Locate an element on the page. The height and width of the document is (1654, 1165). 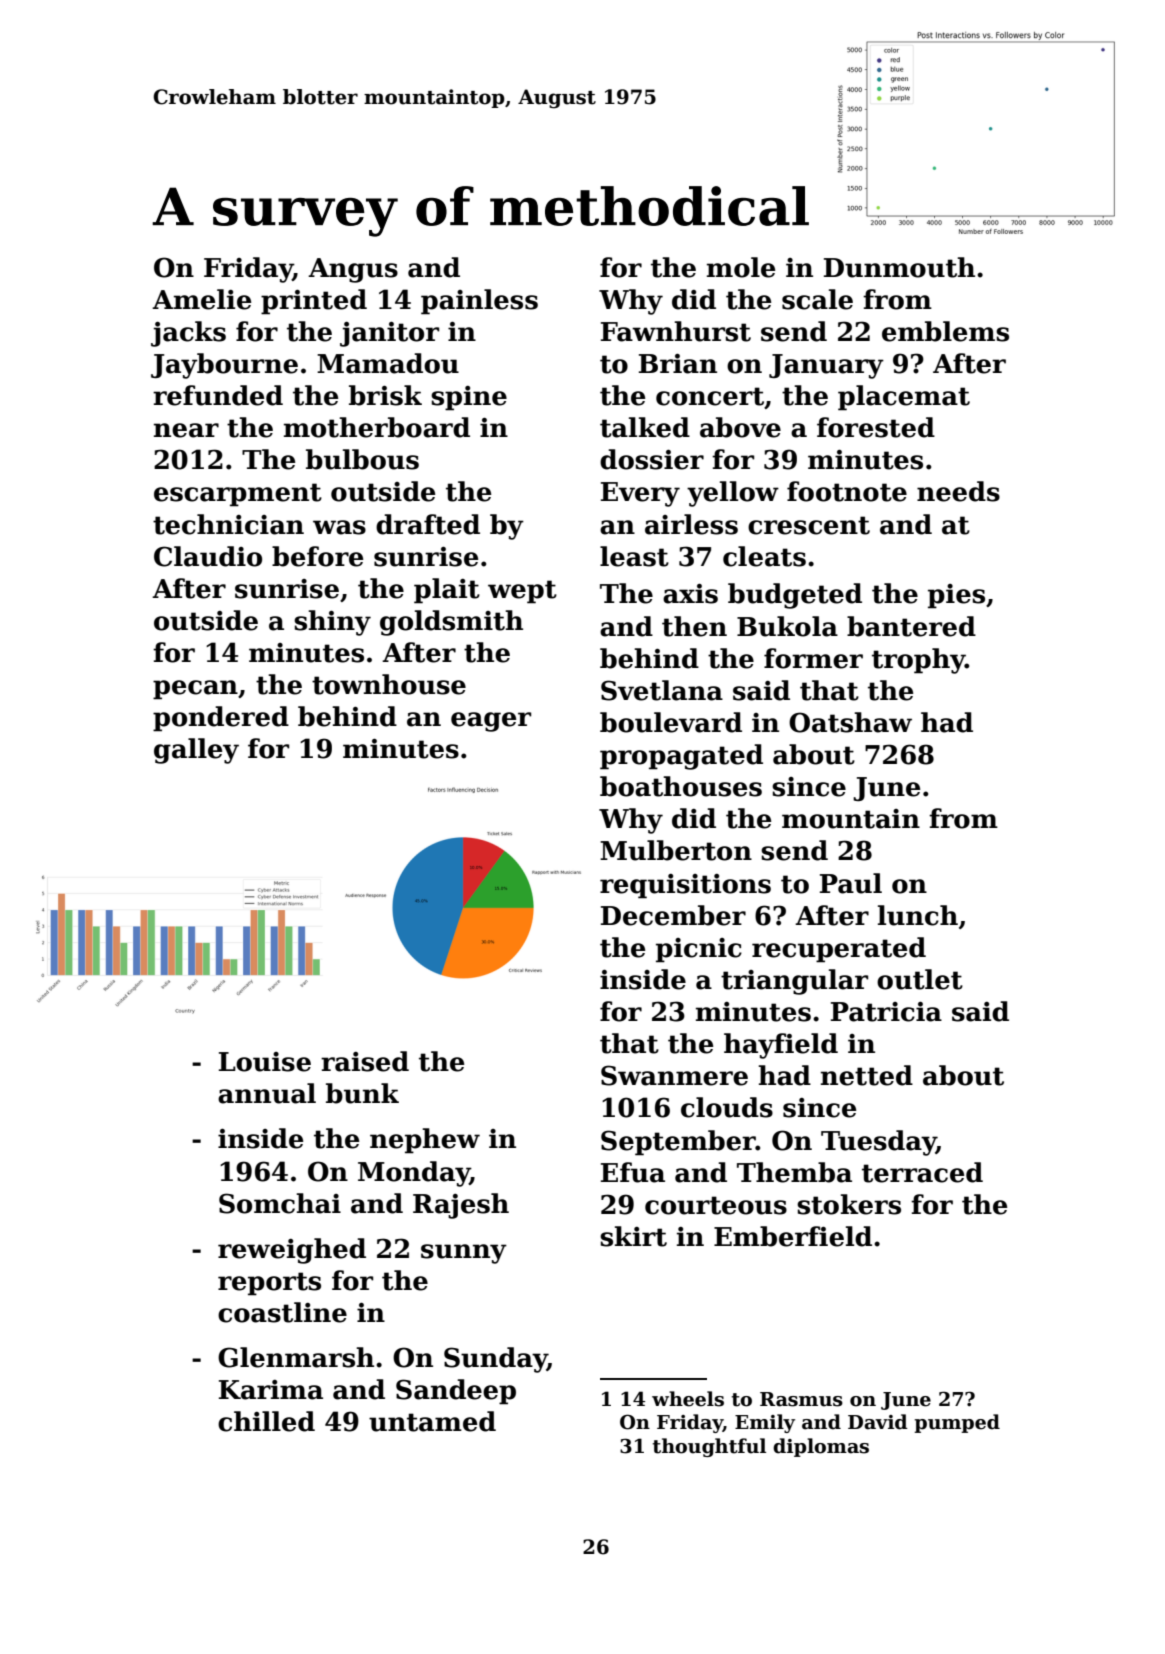
raised is located at coordinates (365, 1061).
